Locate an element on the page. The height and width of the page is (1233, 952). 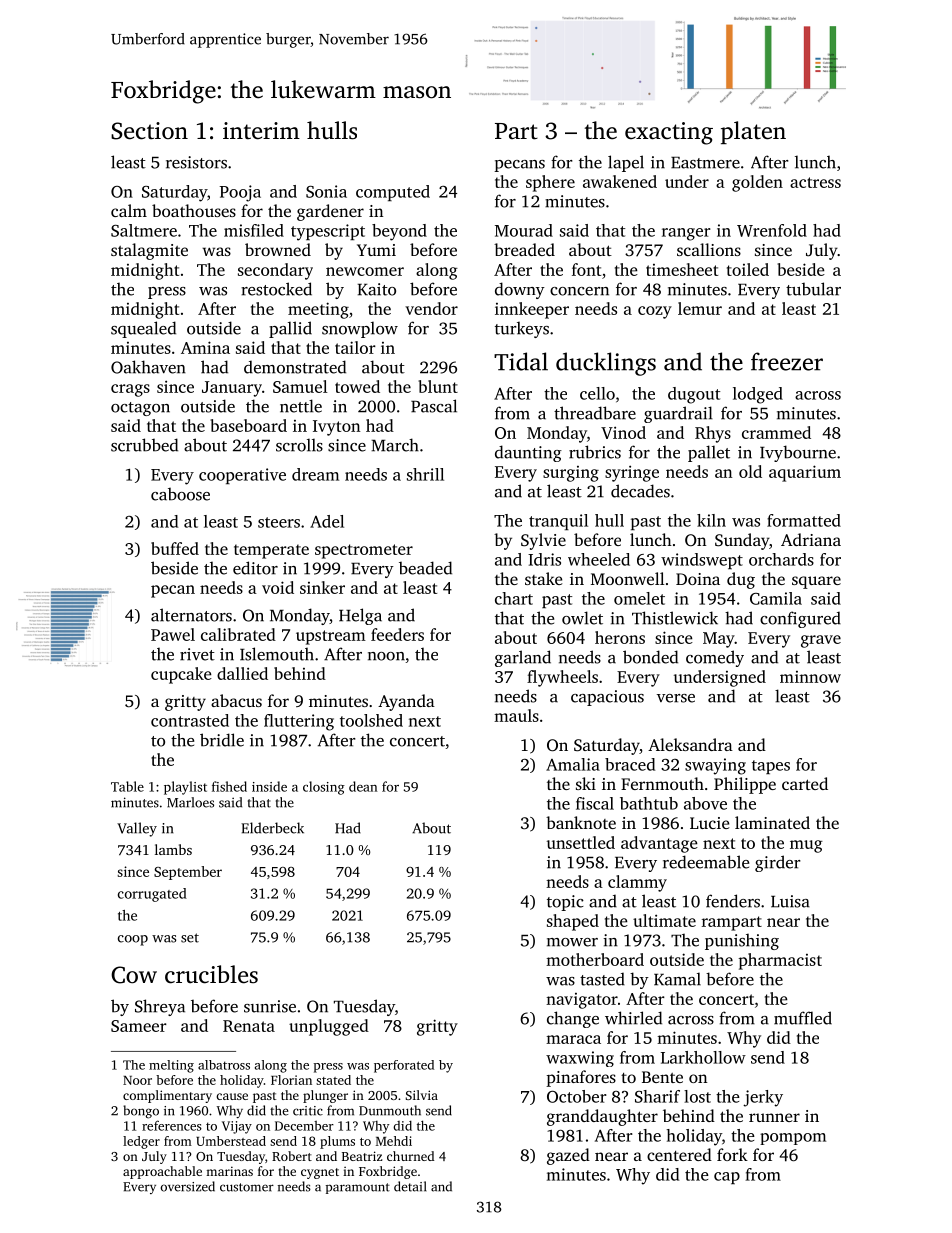
Umberstead is located at coordinates (231, 1141).
